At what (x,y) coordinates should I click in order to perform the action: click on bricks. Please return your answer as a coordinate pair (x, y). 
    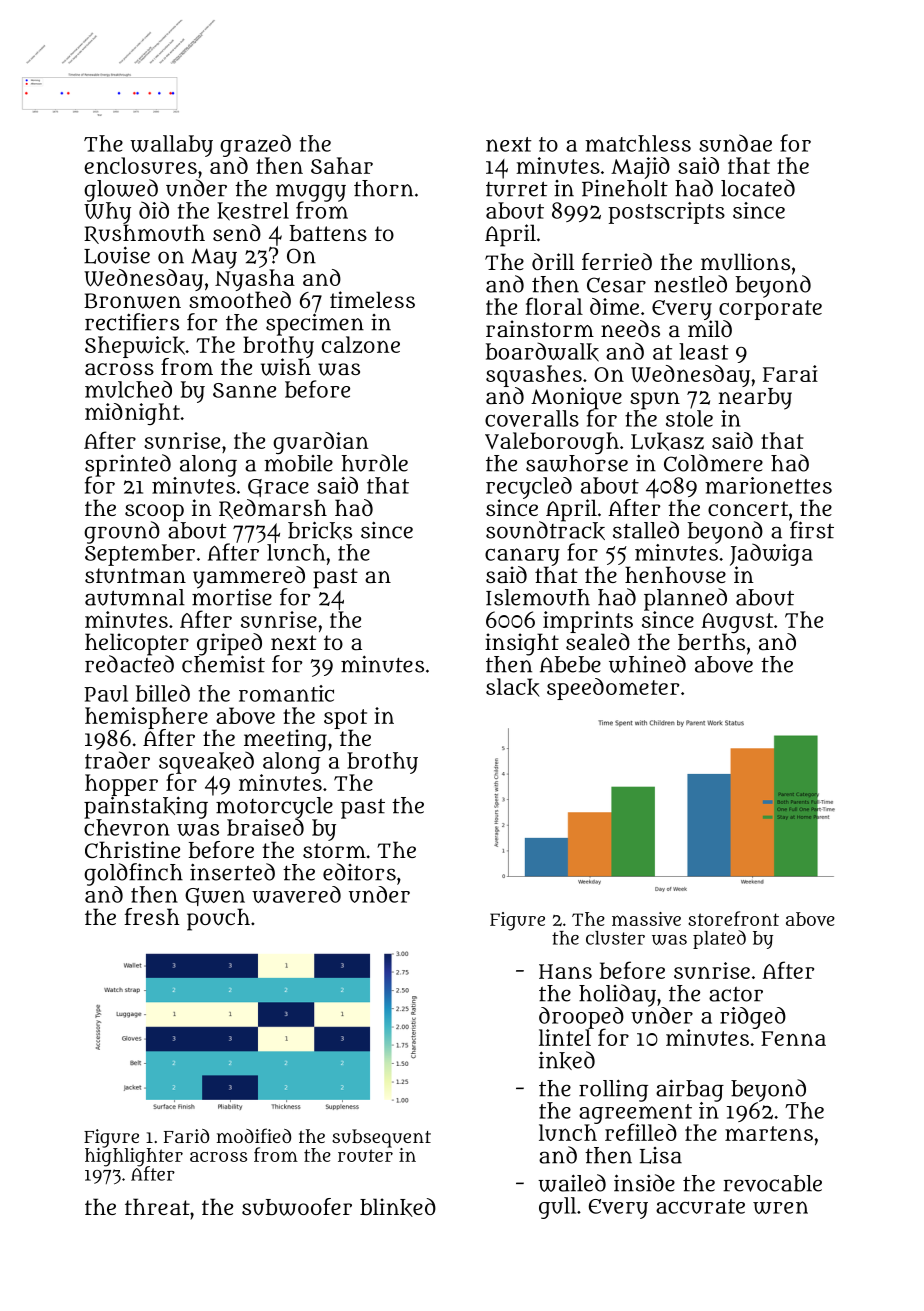
    Looking at the image, I should click on (320, 530).
